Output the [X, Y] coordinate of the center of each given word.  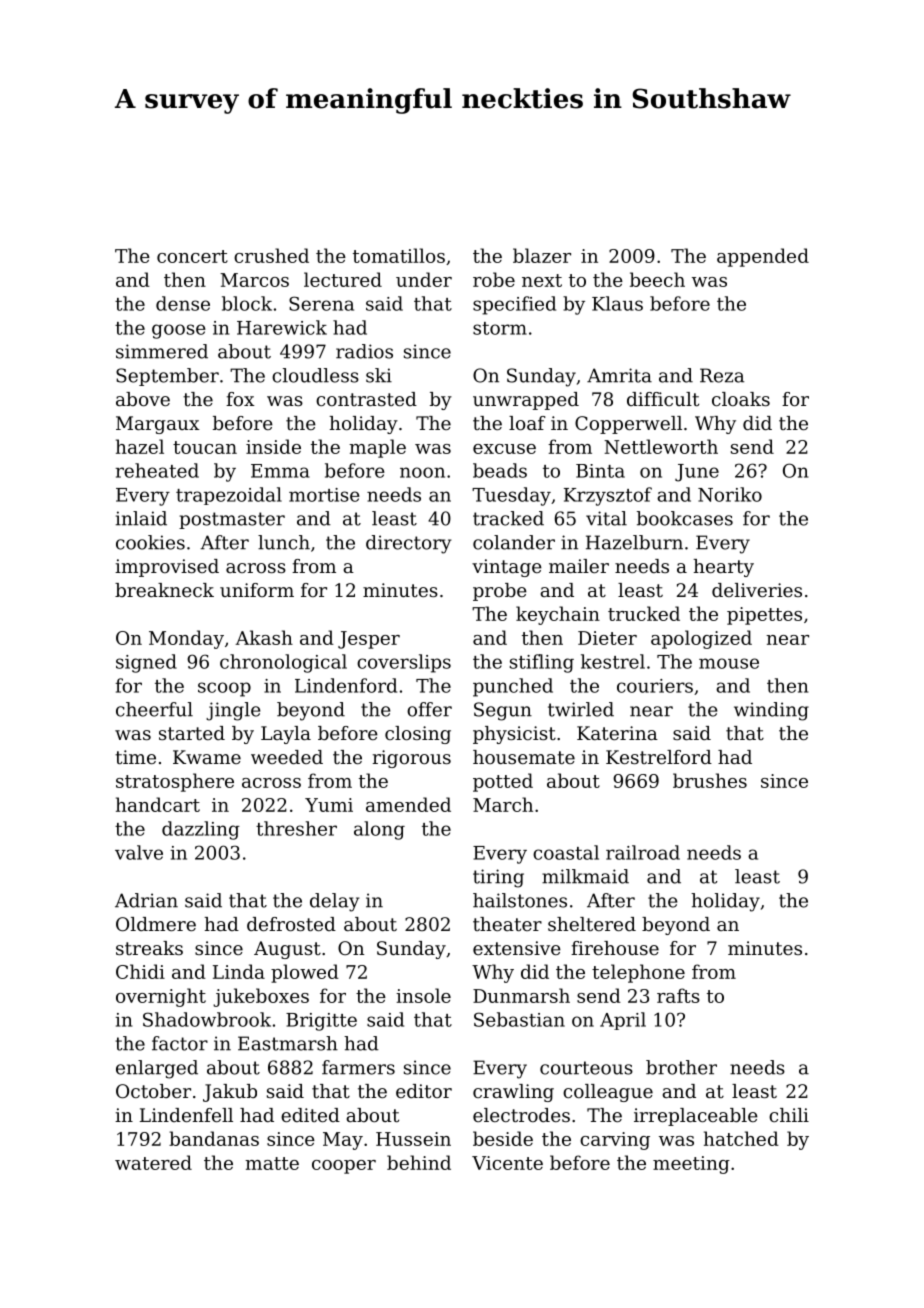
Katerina [617, 733]
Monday [186, 639]
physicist [514, 735]
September [167, 377]
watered [153, 1162]
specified [514, 305]
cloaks [741, 399]
